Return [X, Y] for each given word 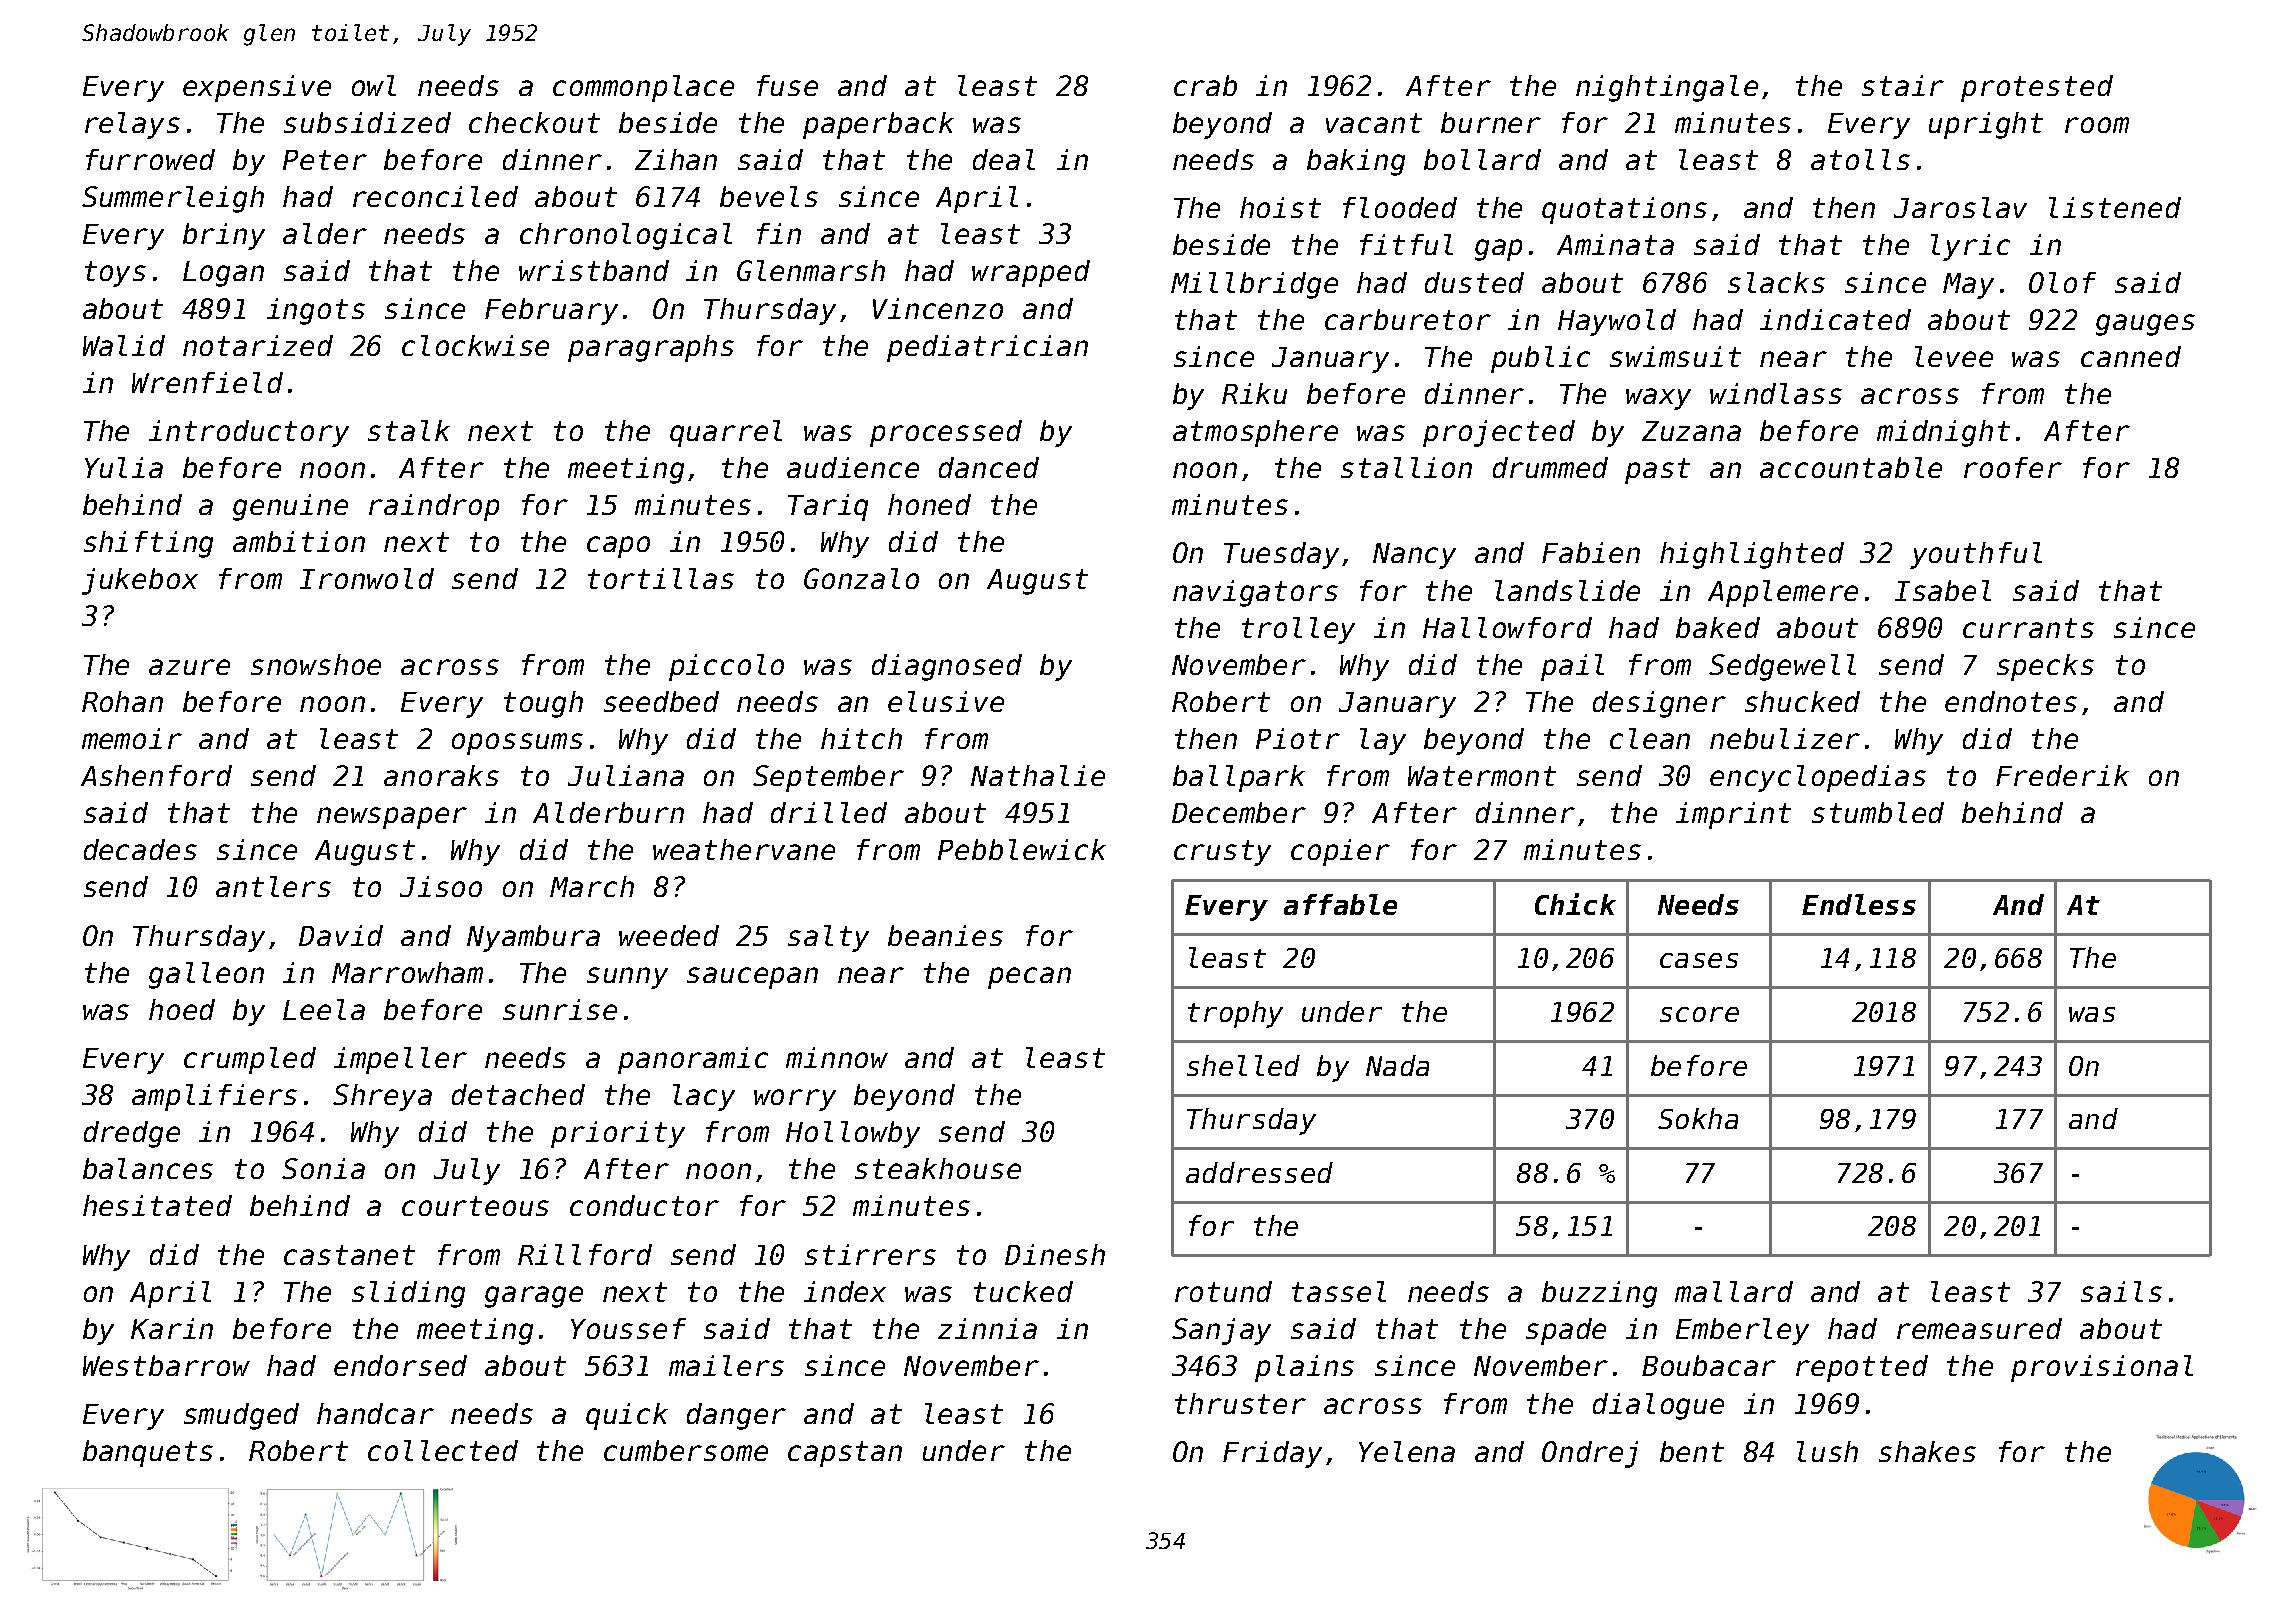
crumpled [250, 1060]
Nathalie [1038, 775]
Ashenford [156, 775]
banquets [148, 1453]
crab [1205, 85]
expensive [257, 88]
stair [1903, 85]
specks [2045, 667]
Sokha [1698, 1118]
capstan [845, 1454]
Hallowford [1507, 627]
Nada [1397, 1065]
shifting [148, 544]
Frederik [2062, 775]
